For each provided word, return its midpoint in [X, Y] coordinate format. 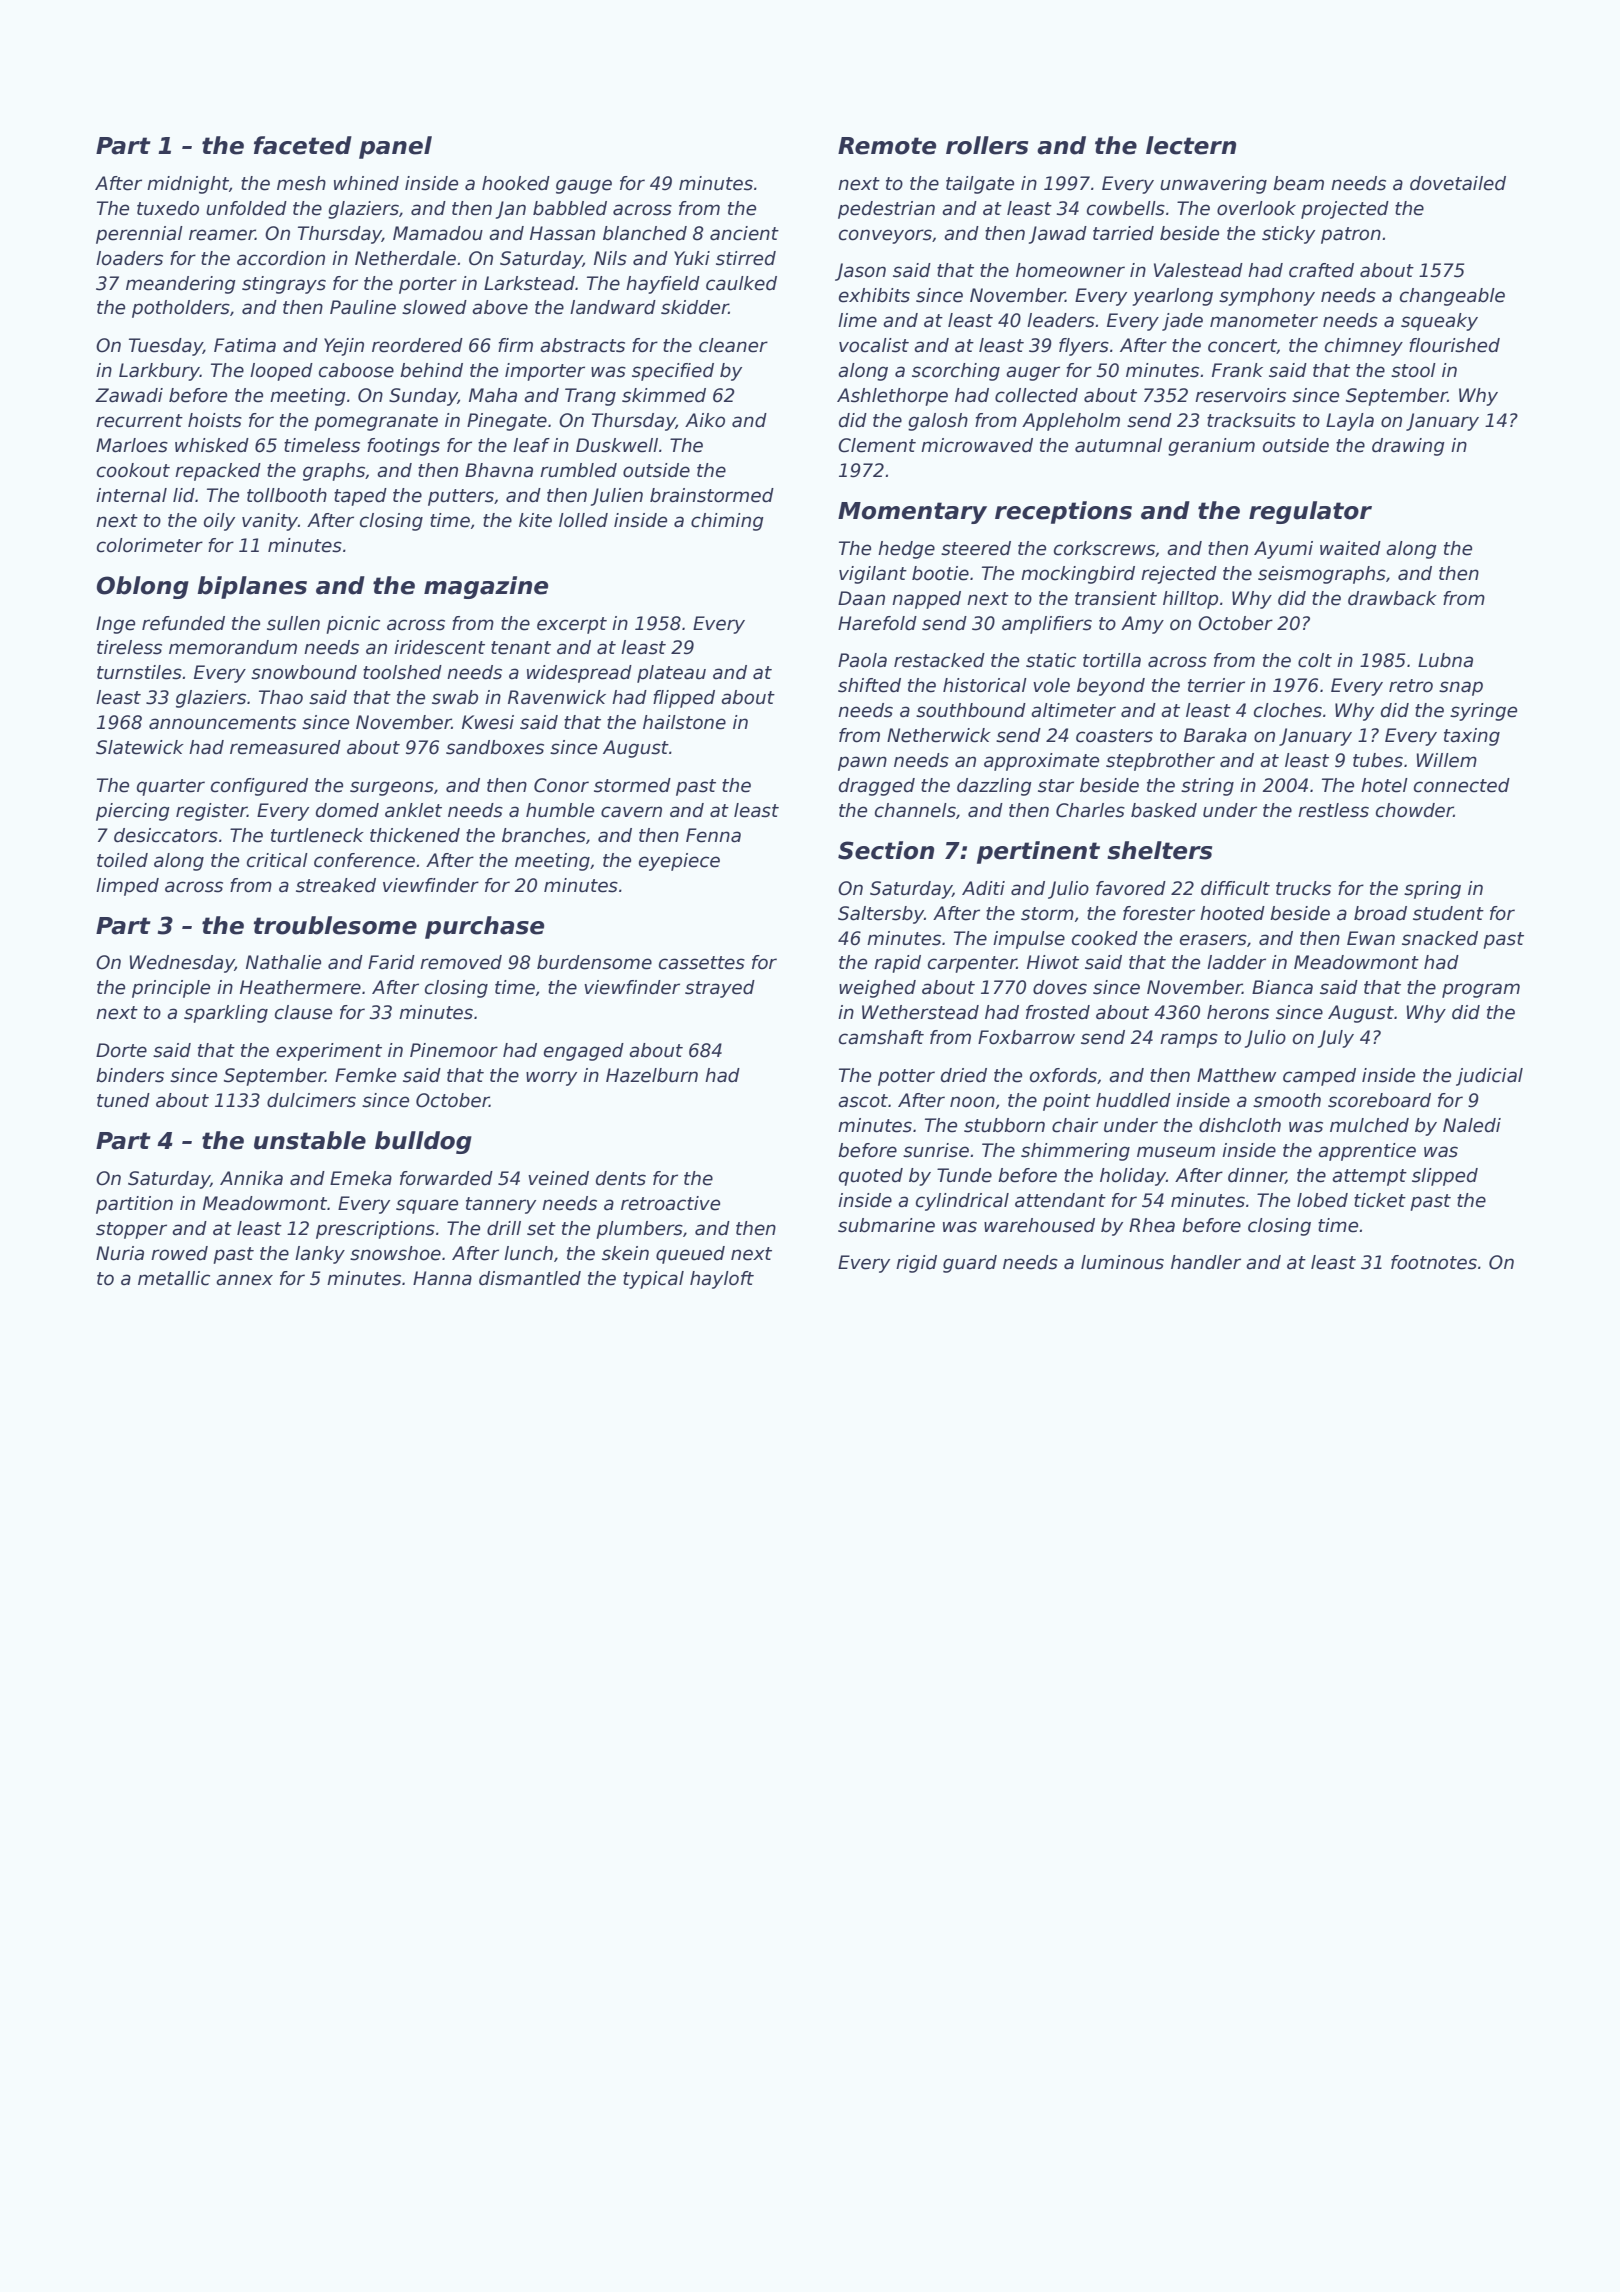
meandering [181, 285]
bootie [940, 573]
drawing [1408, 447]
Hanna [442, 1278]
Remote [887, 146]
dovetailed [1458, 183]
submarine [886, 1225]
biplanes [252, 587]
